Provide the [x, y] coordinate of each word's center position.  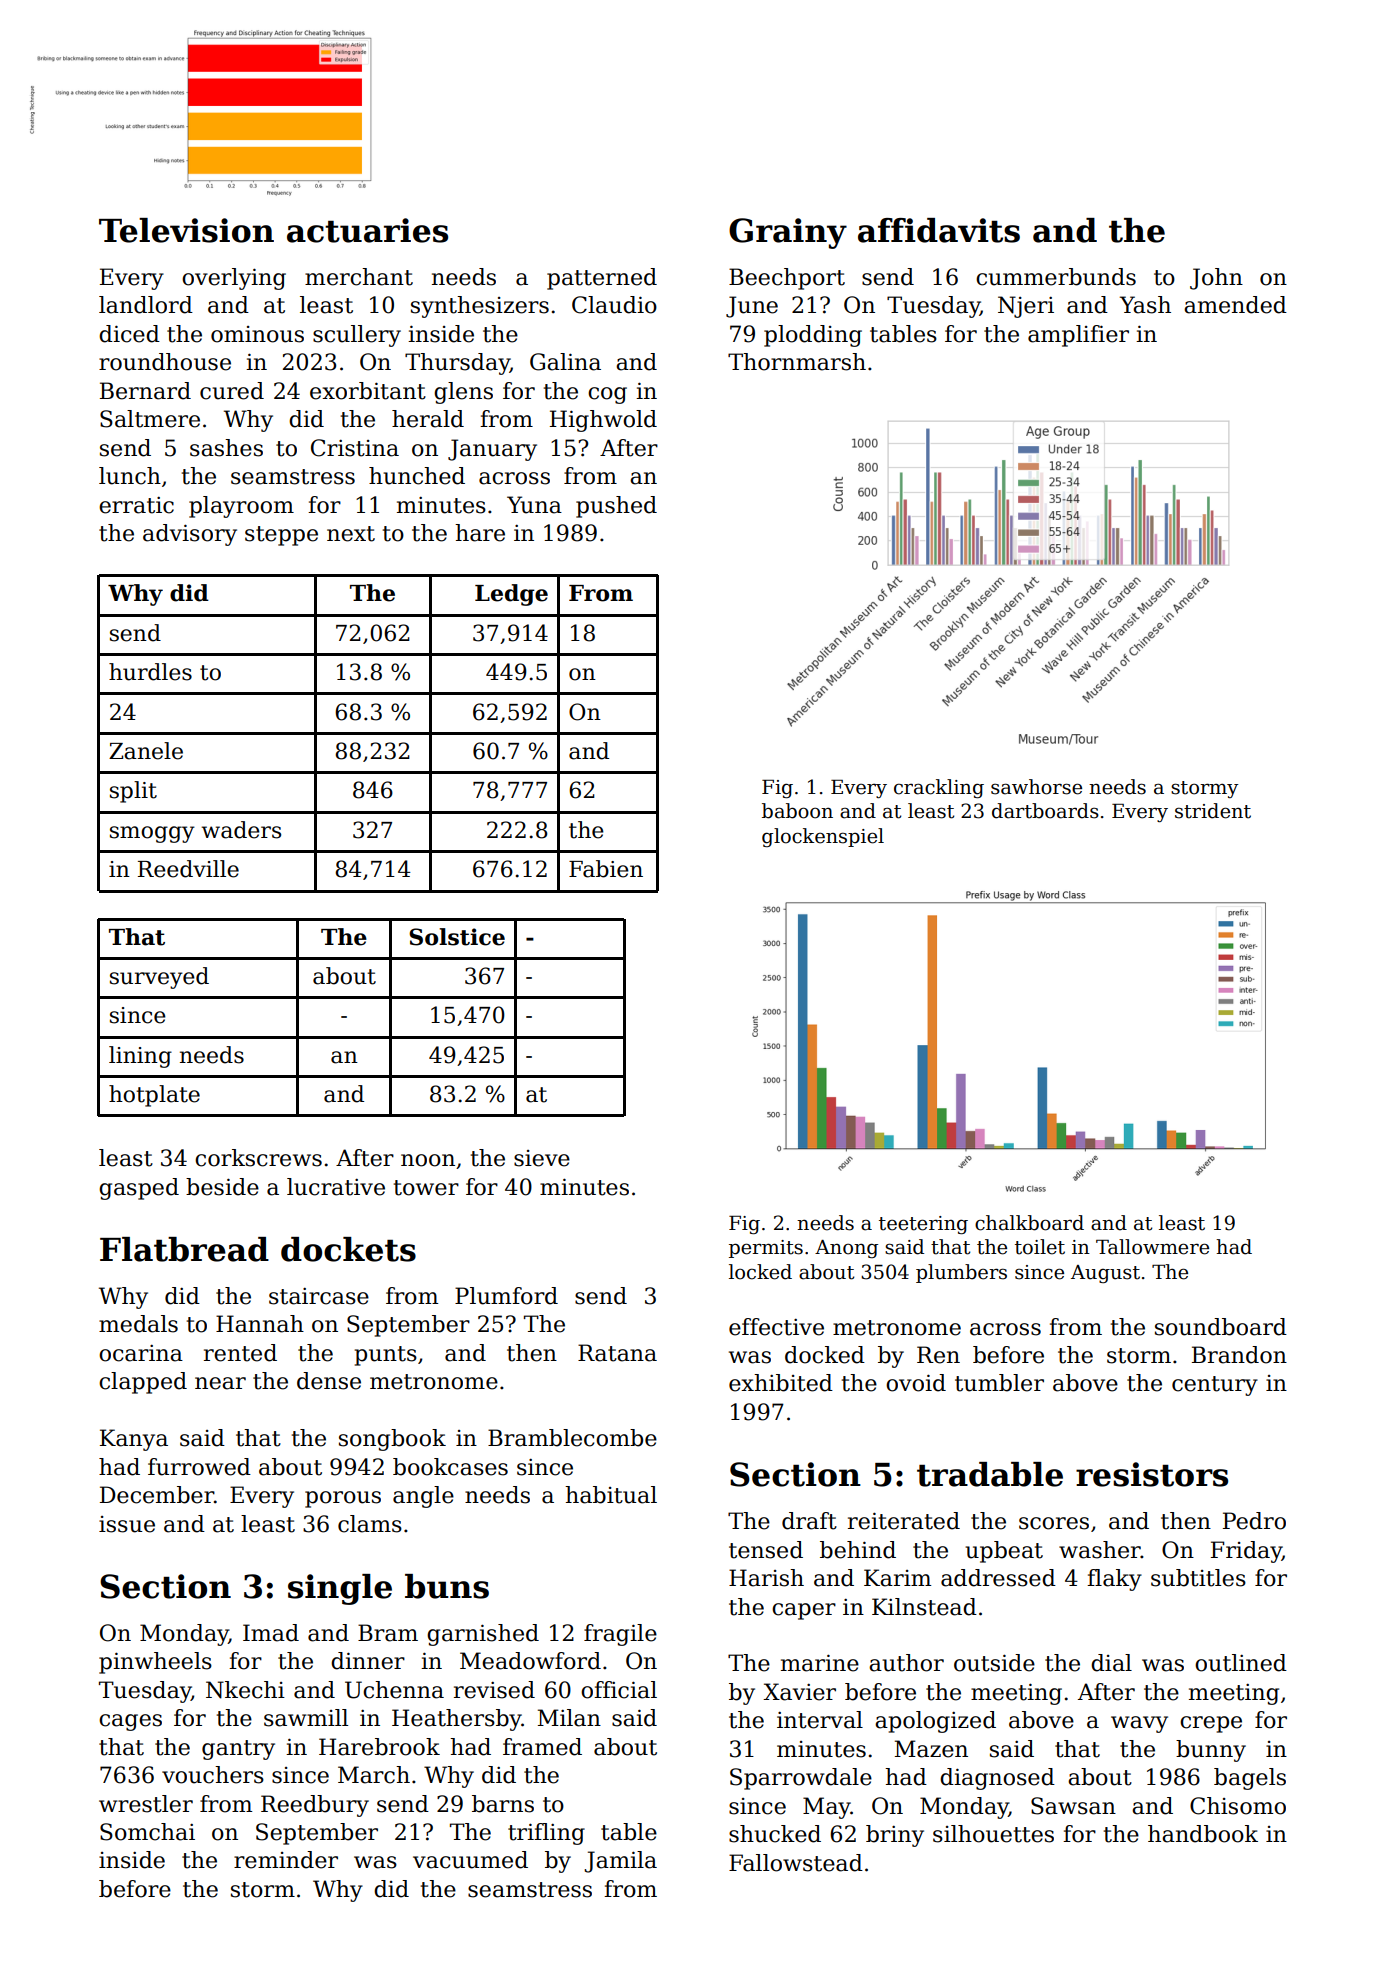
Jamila [620, 1862]
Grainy [788, 233]
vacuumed [470, 1860]
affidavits [939, 230]
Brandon [1239, 1355]
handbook [1203, 1834]
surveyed [159, 978]
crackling [939, 788]
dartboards [1045, 811]
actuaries [367, 230]
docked [825, 1355]
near [220, 1383]
